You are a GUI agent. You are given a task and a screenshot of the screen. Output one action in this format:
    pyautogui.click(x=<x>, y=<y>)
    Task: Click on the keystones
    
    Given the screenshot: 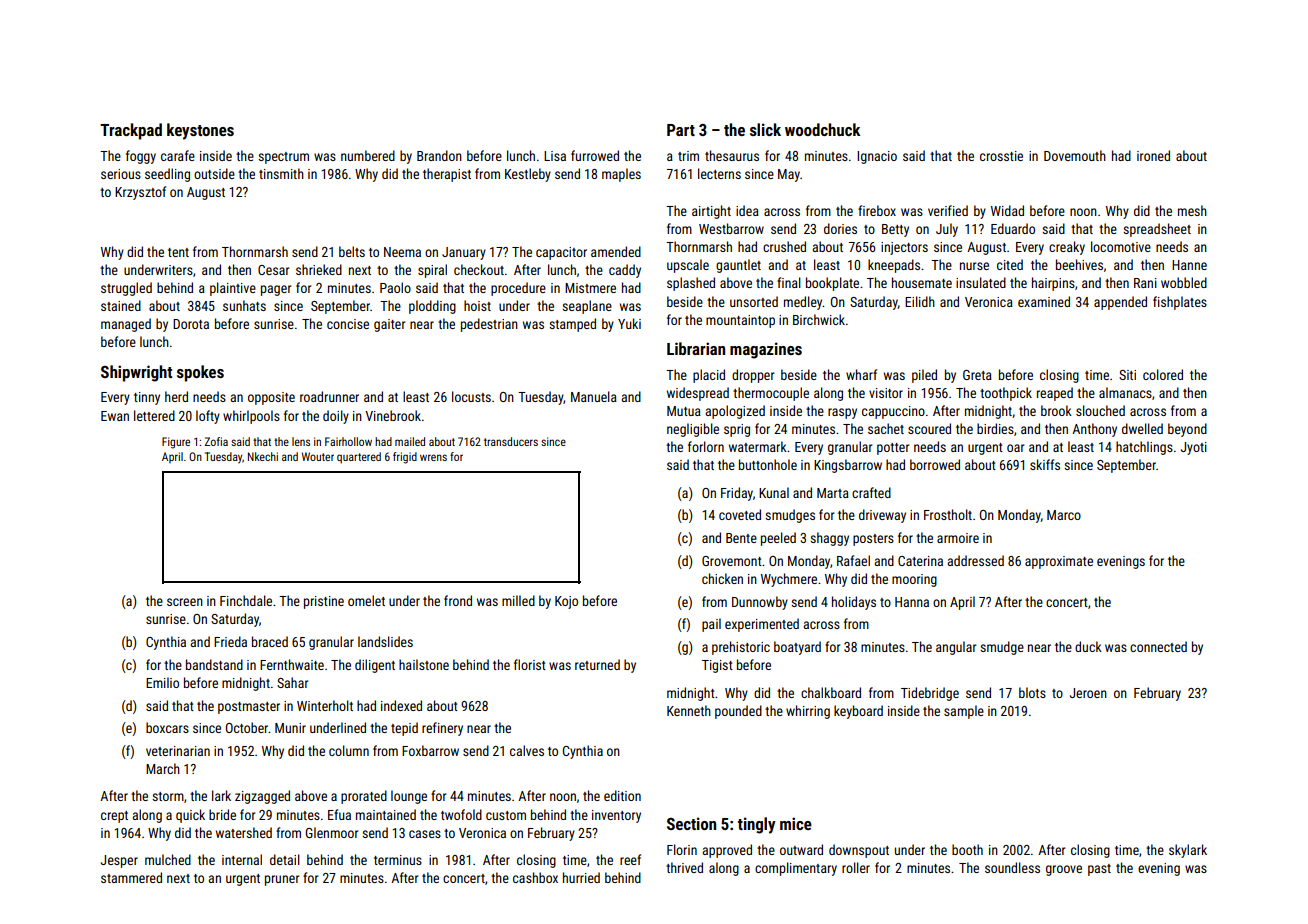 What is the action you would take?
    pyautogui.click(x=200, y=131)
